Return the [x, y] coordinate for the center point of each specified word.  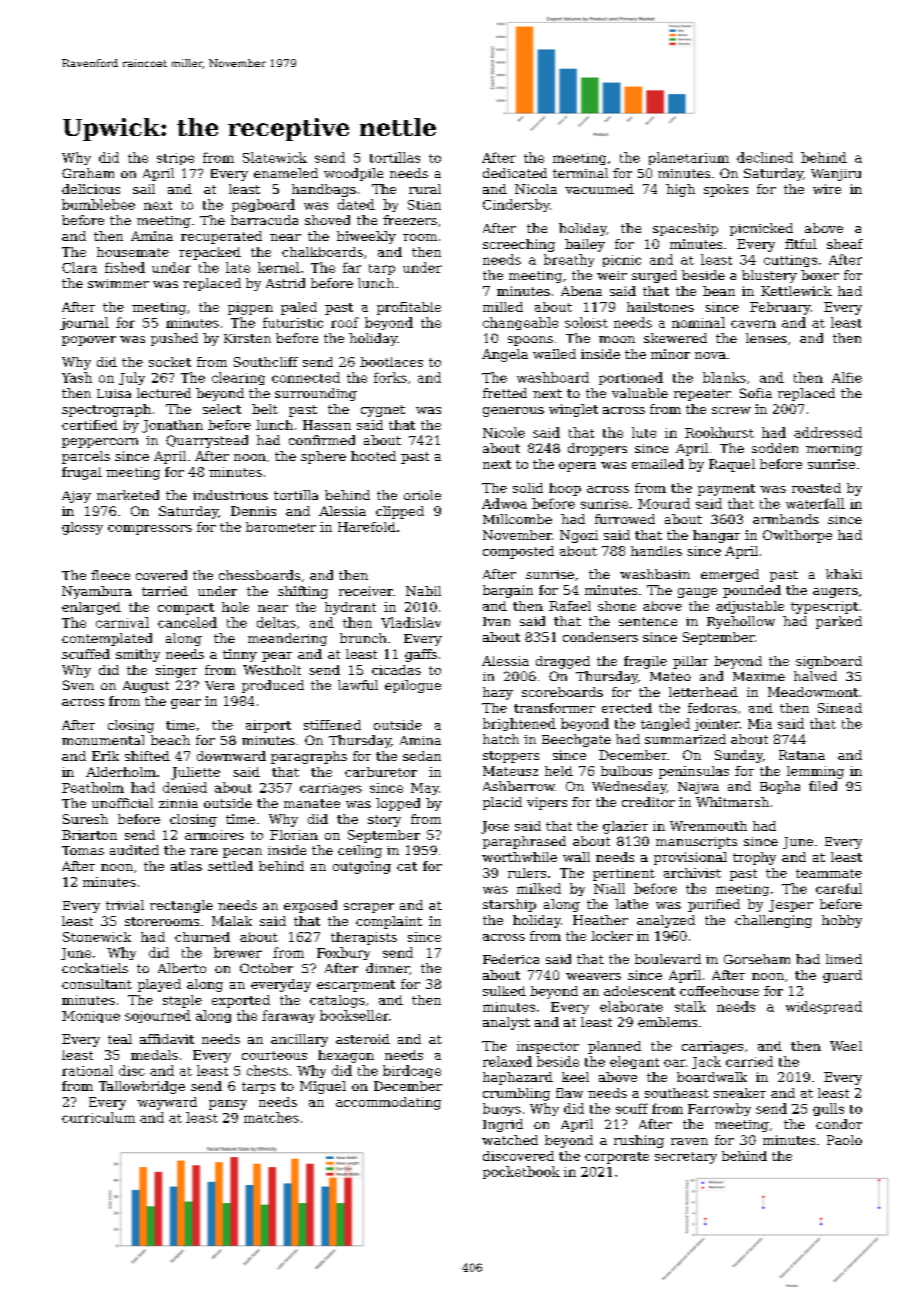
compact [186, 609]
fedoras [712, 708]
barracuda [264, 220]
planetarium [689, 158]
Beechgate [576, 740]
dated [356, 204]
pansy [228, 1105]
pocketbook [521, 1172]
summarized [685, 739]
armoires [214, 835]
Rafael [570, 606]
